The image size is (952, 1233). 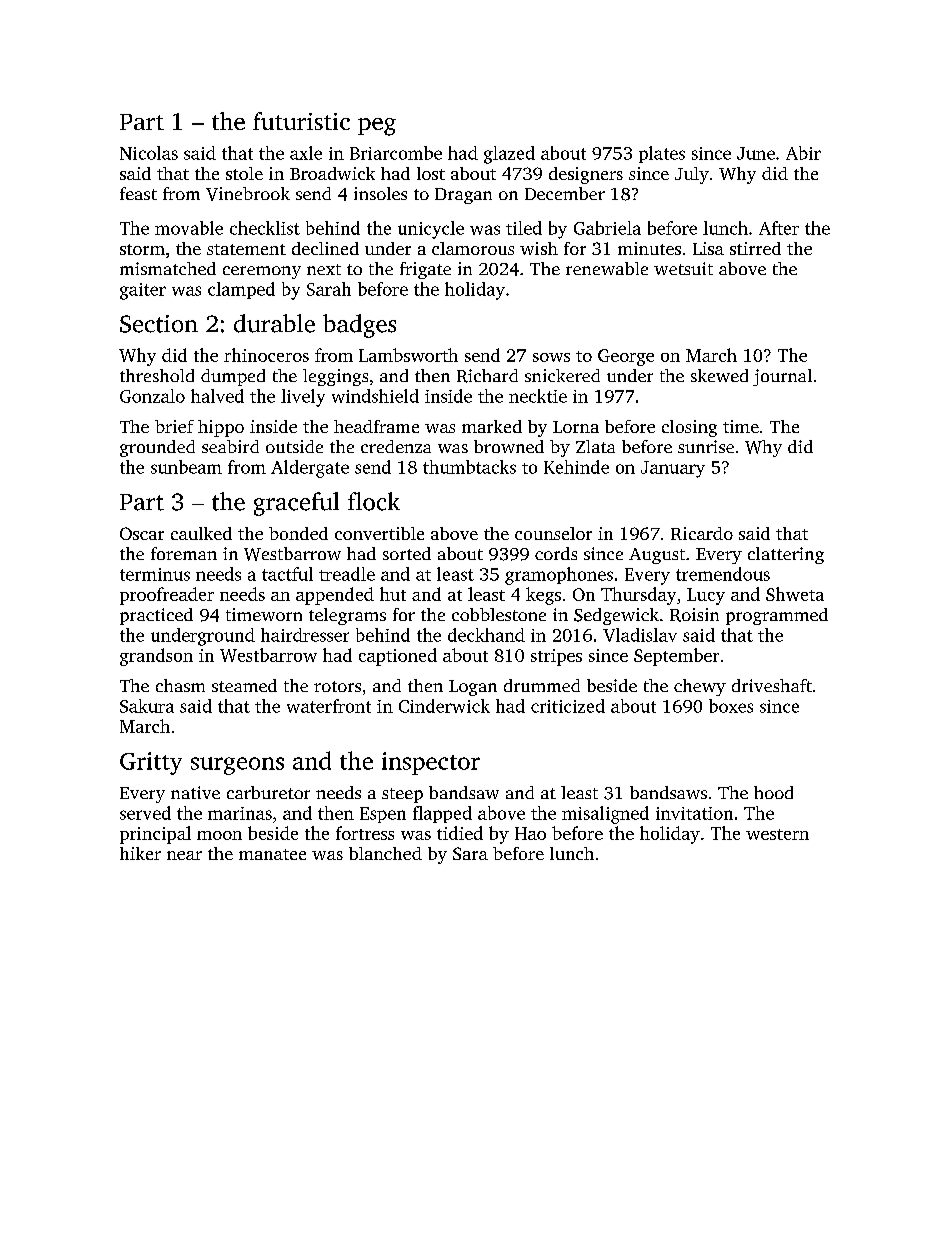 I want to click on Dragan, so click(x=463, y=196).
